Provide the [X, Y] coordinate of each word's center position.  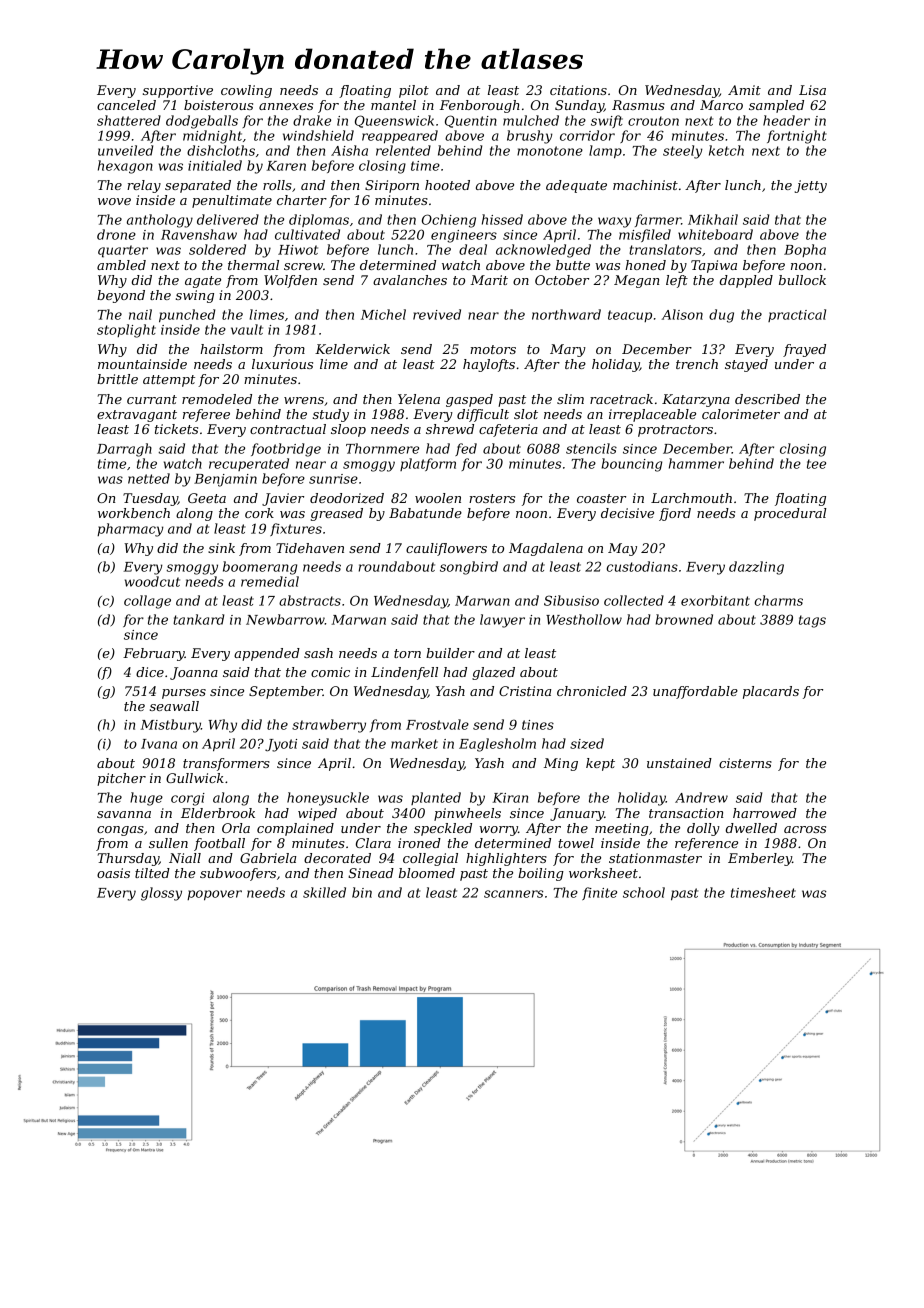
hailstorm [231, 349]
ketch [726, 150]
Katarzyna [696, 400]
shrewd [450, 429]
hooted [447, 185]
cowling [246, 91]
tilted [152, 873]
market [414, 743]
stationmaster [655, 858]
